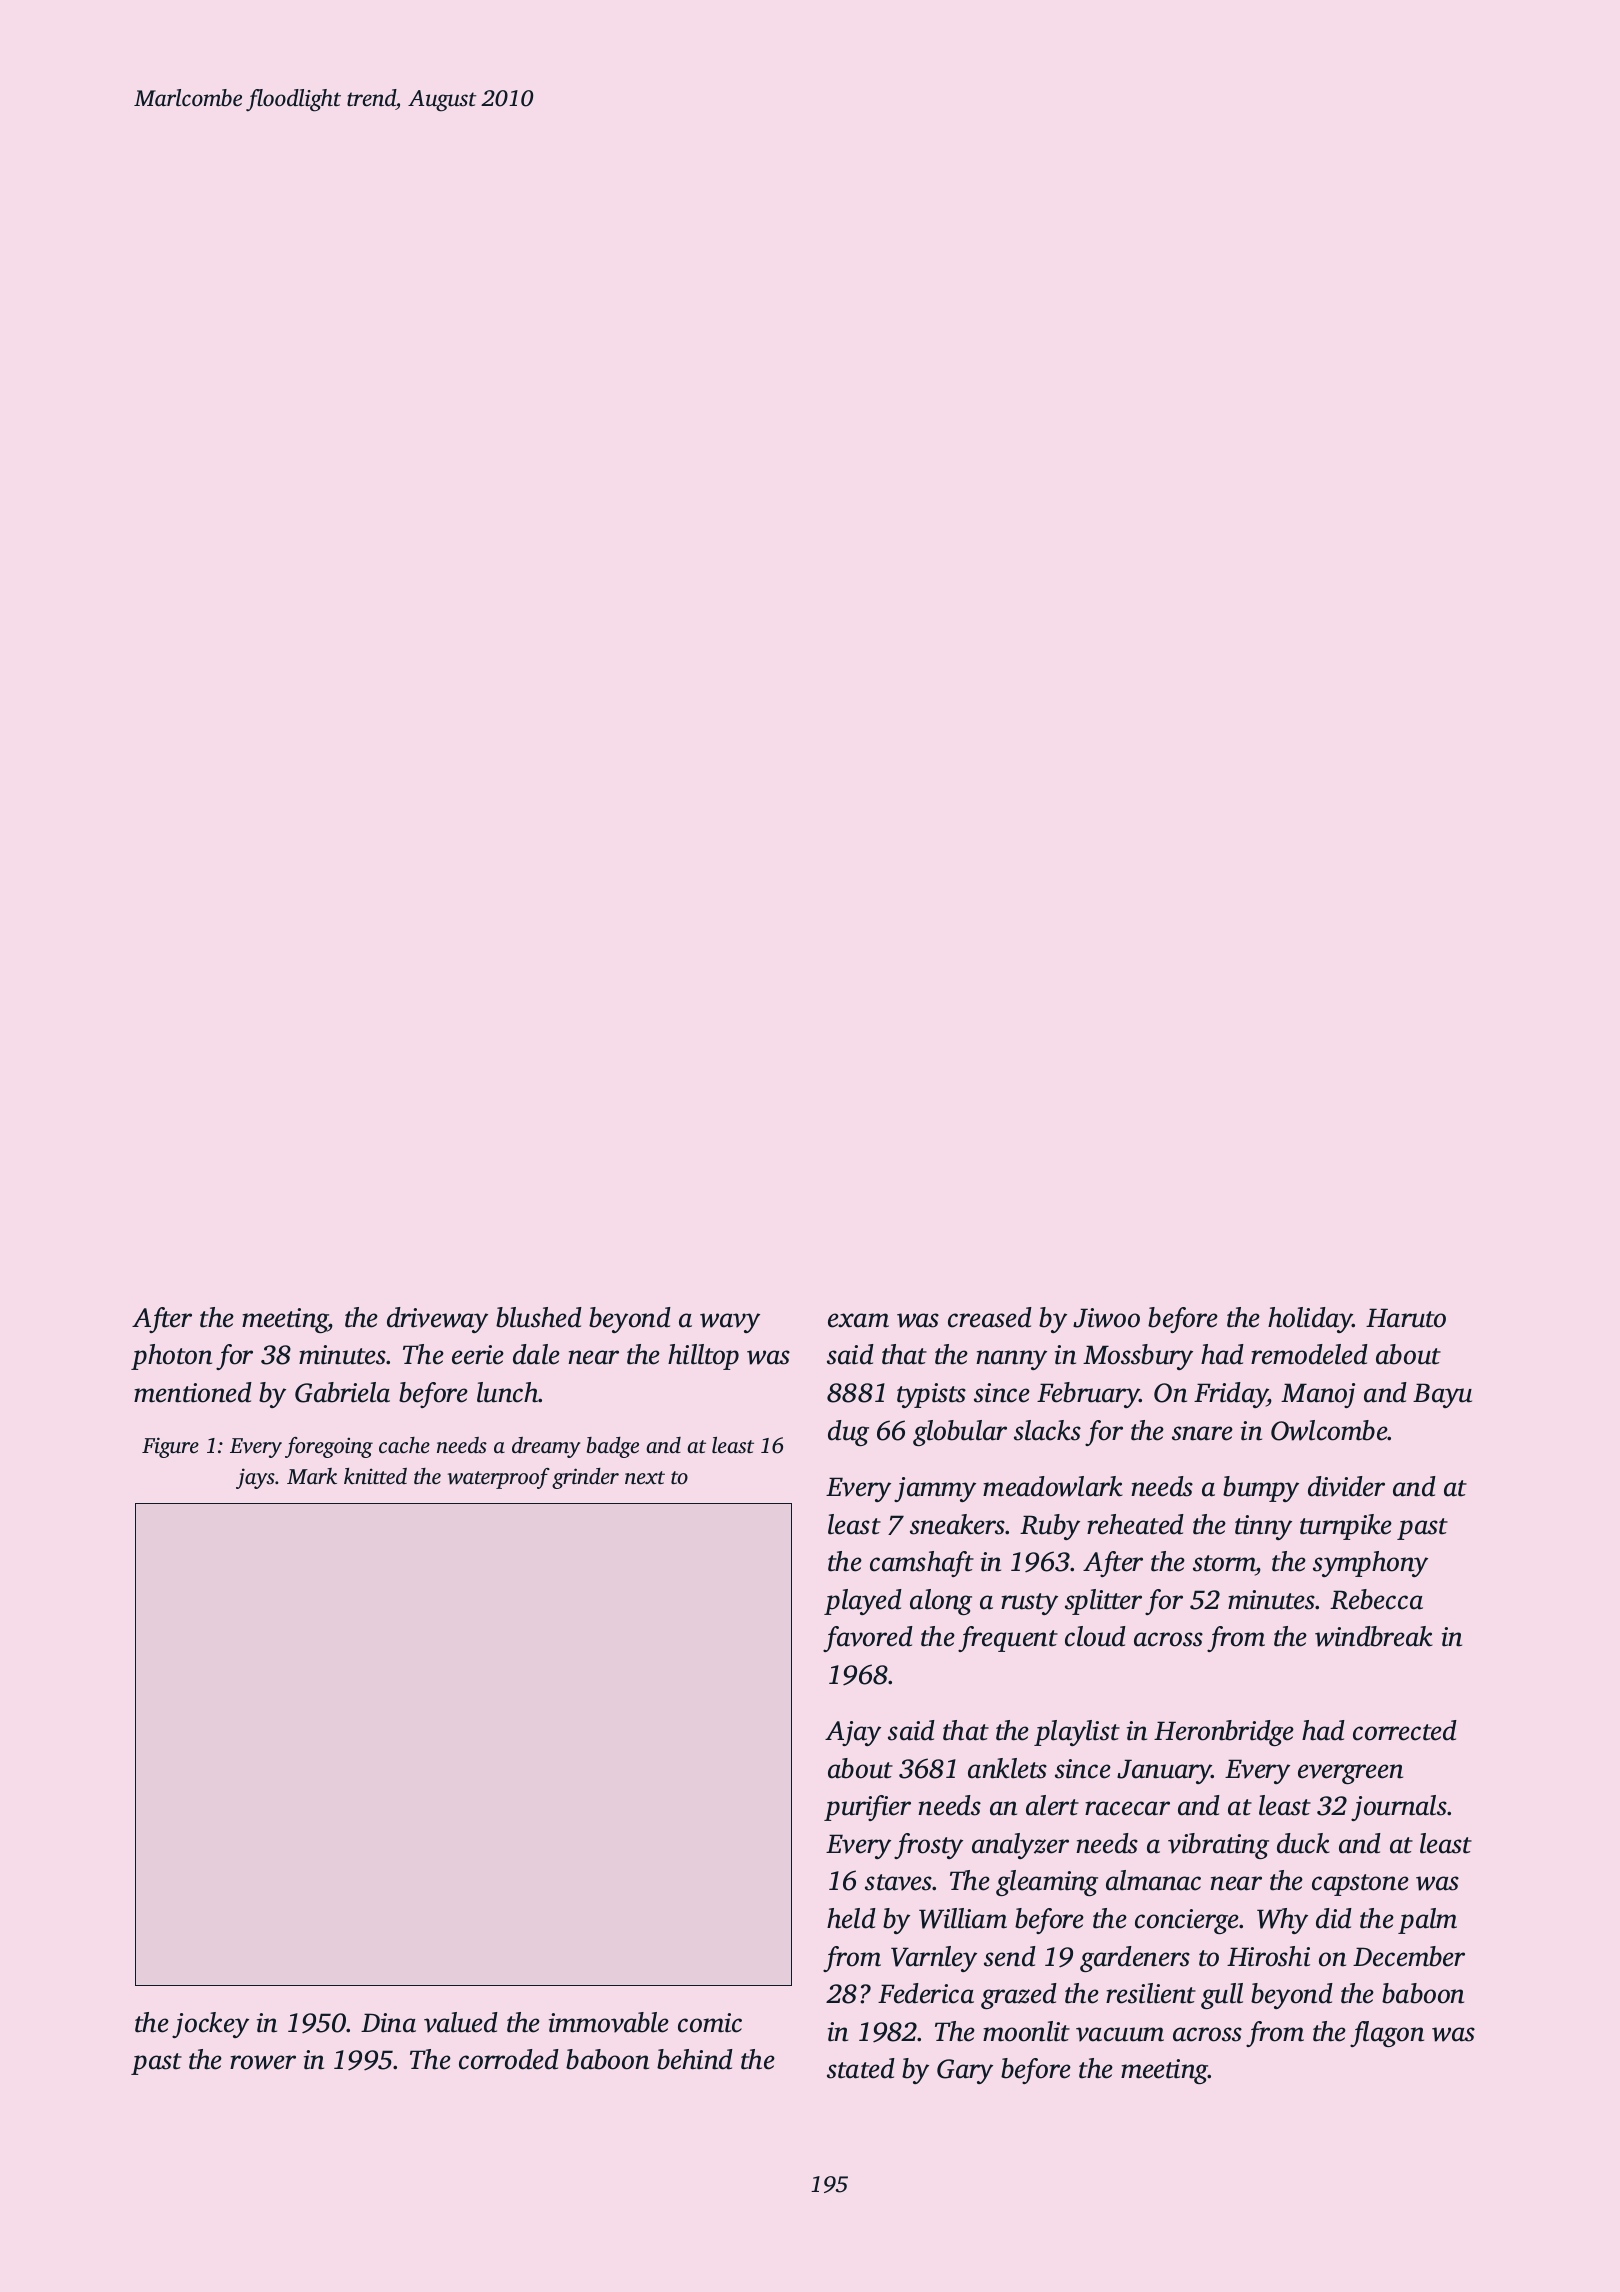  What do you see at coordinates (171, 1357) in the screenshot?
I see `photon` at bounding box center [171, 1357].
